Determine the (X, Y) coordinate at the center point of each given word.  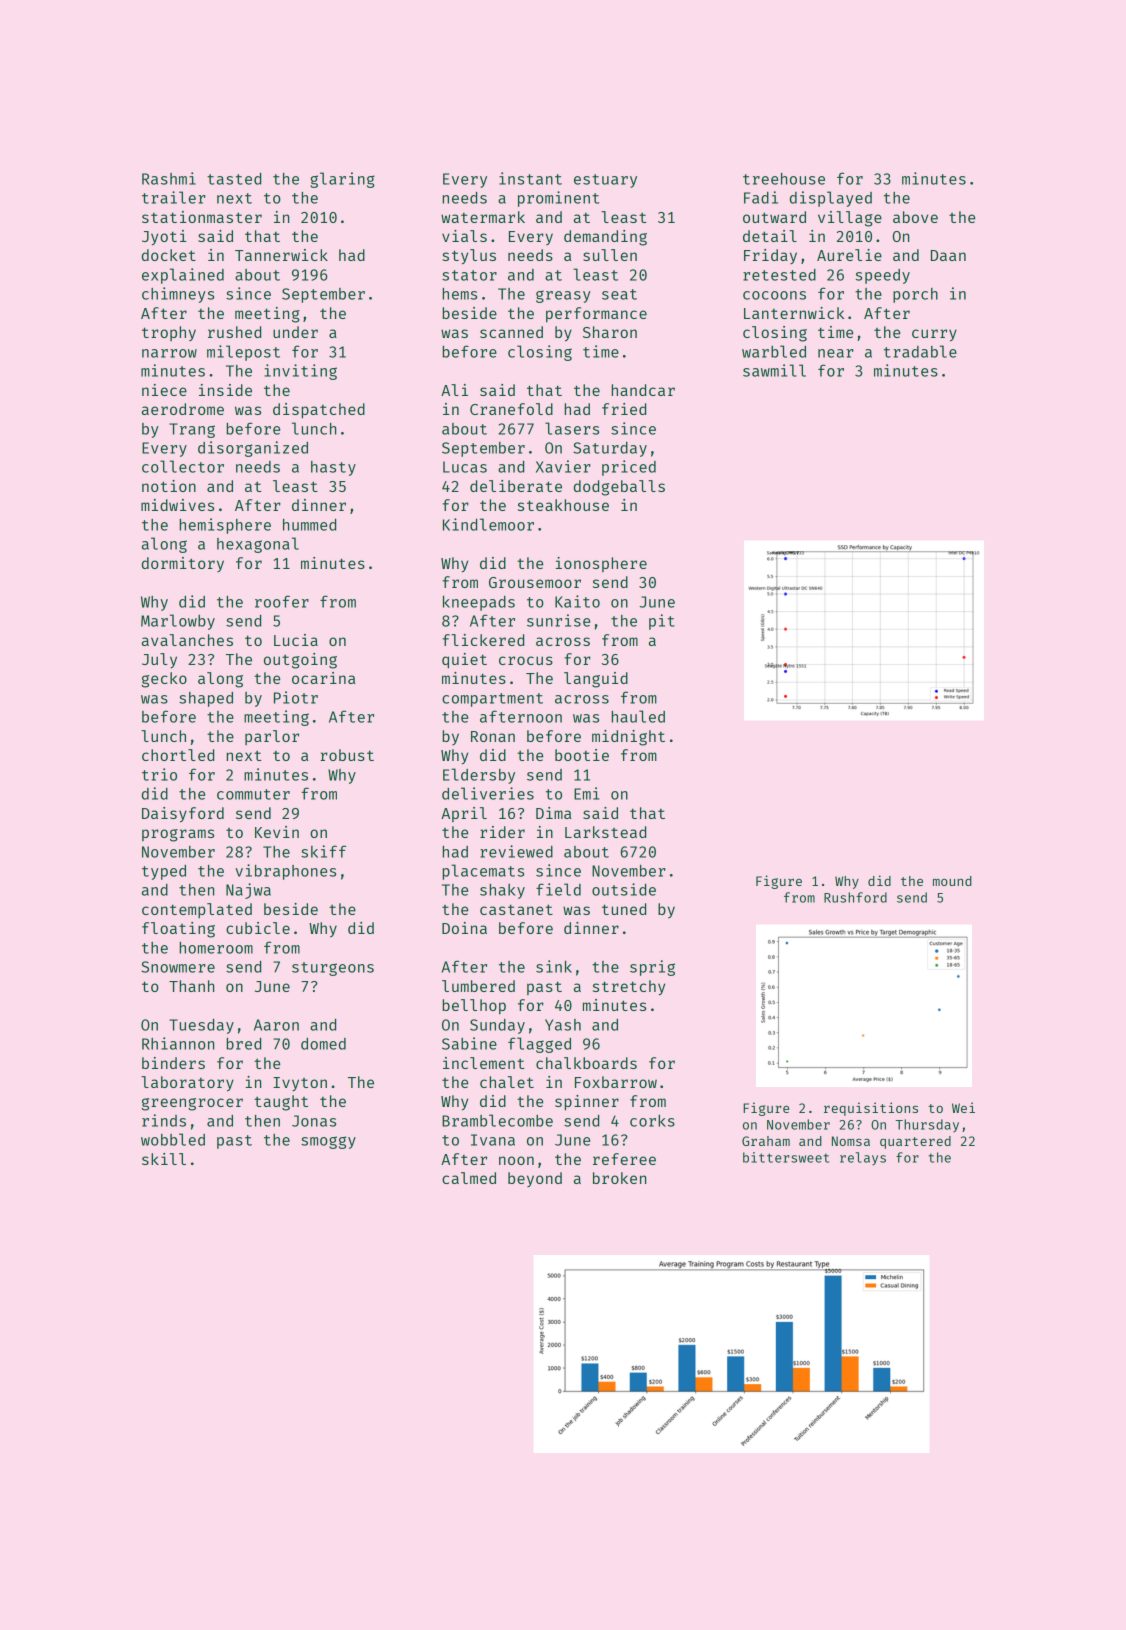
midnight (628, 738)
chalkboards (586, 1063)
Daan (948, 255)
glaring (342, 180)
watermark (483, 217)
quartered (915, 1142)
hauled (638, 716)
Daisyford (183, 815)
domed (323, 1044)
